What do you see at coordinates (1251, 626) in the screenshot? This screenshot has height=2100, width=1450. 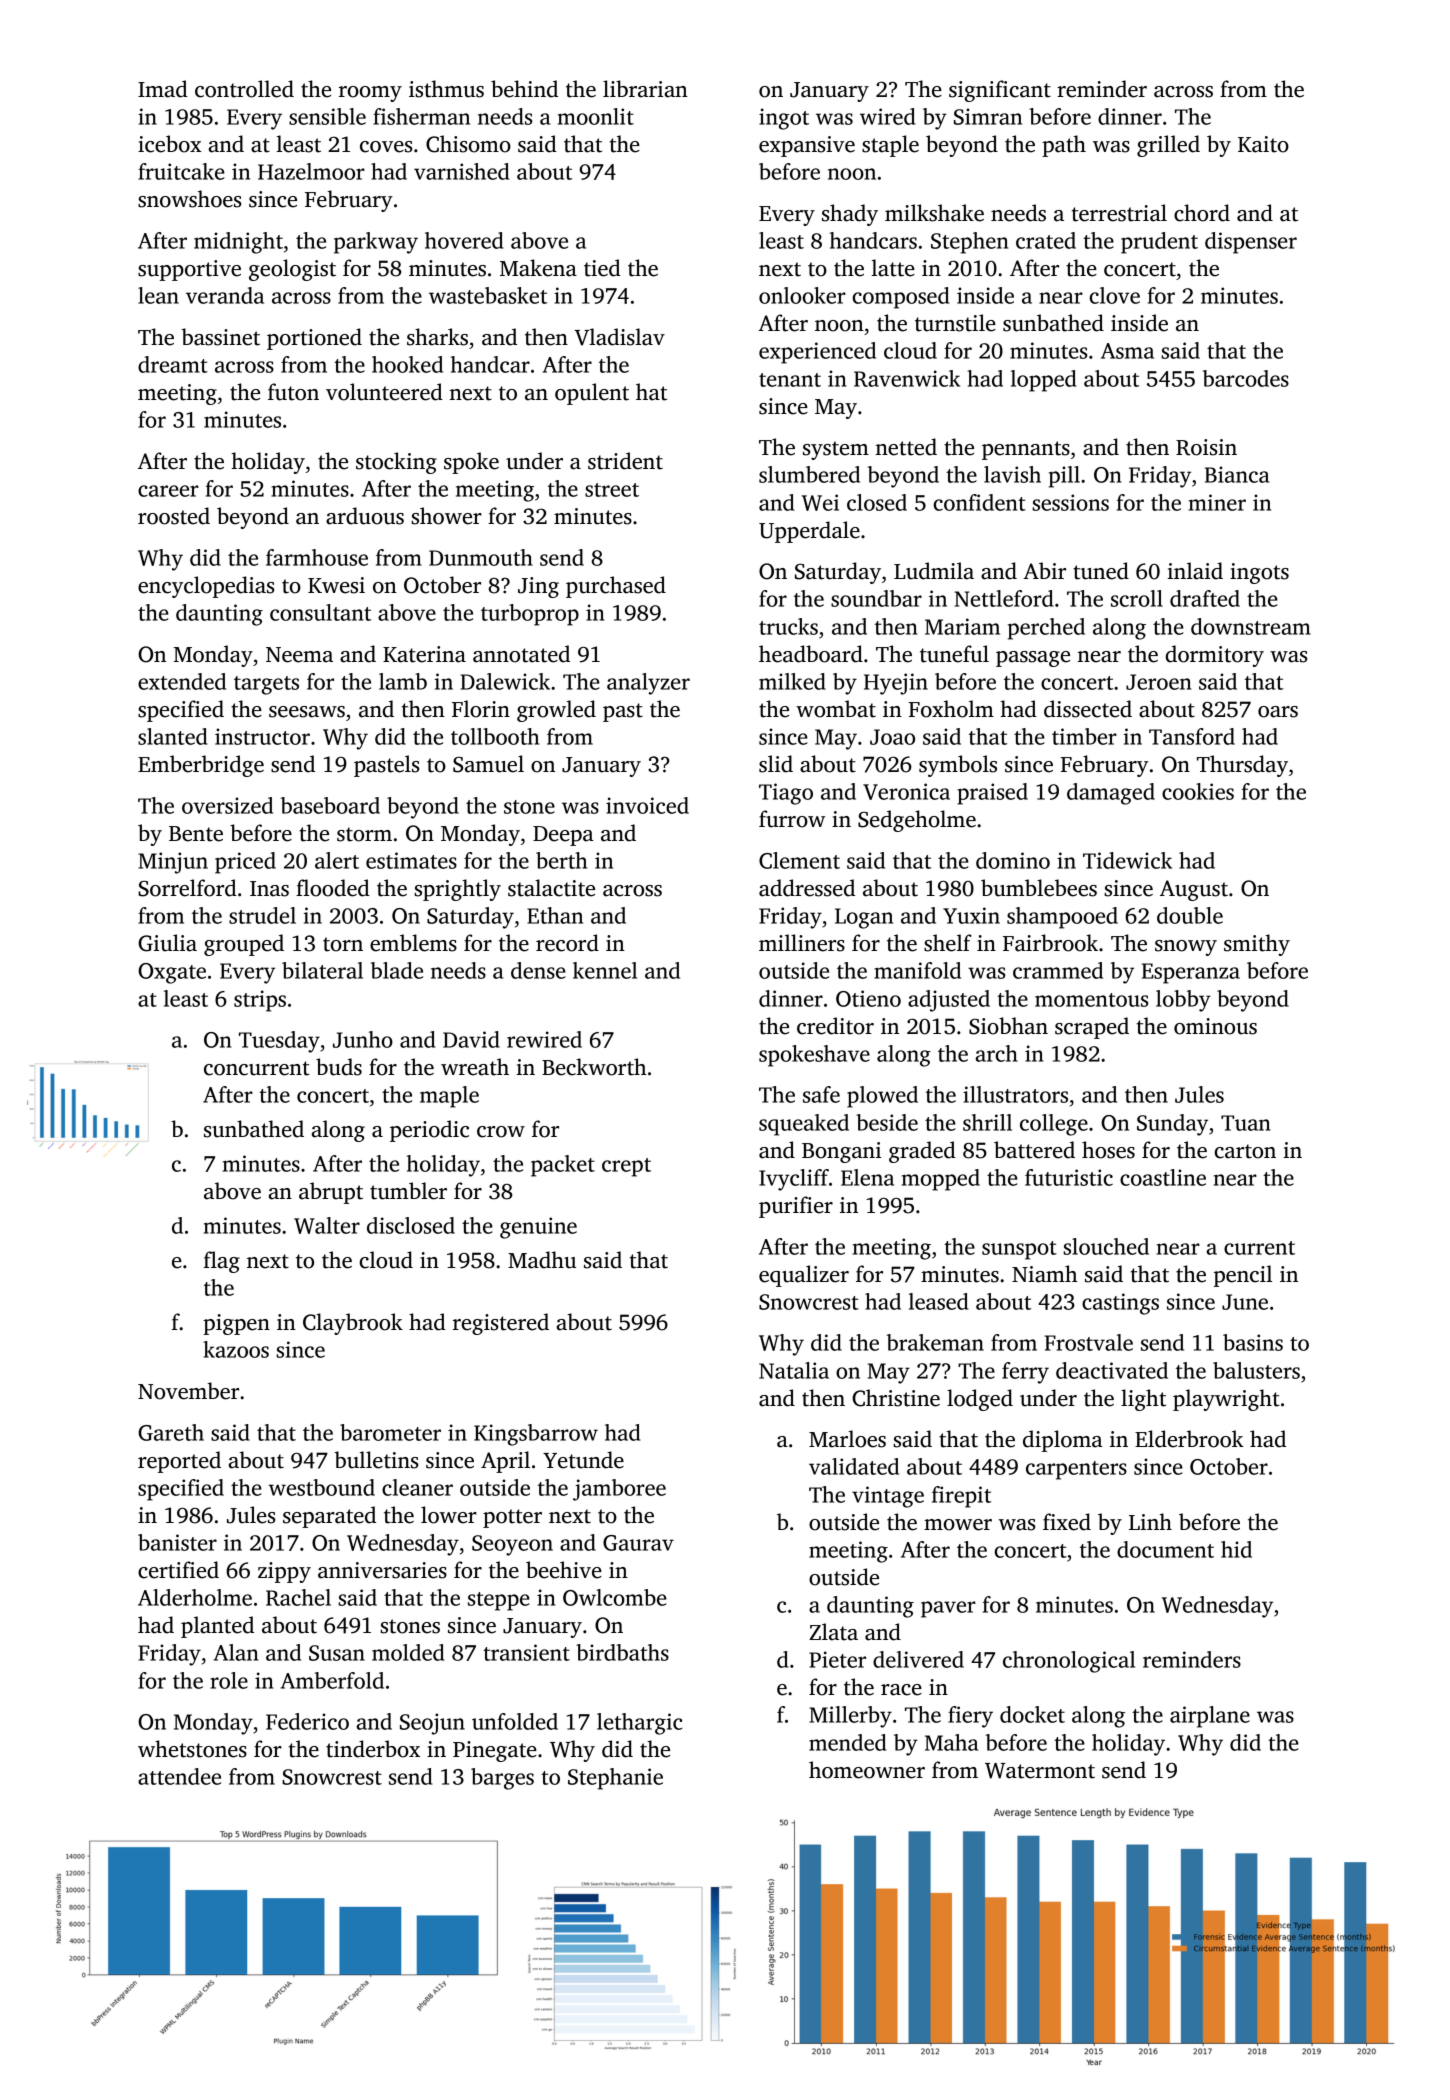 I see `downstream` at bounding box center [1251, 626].
